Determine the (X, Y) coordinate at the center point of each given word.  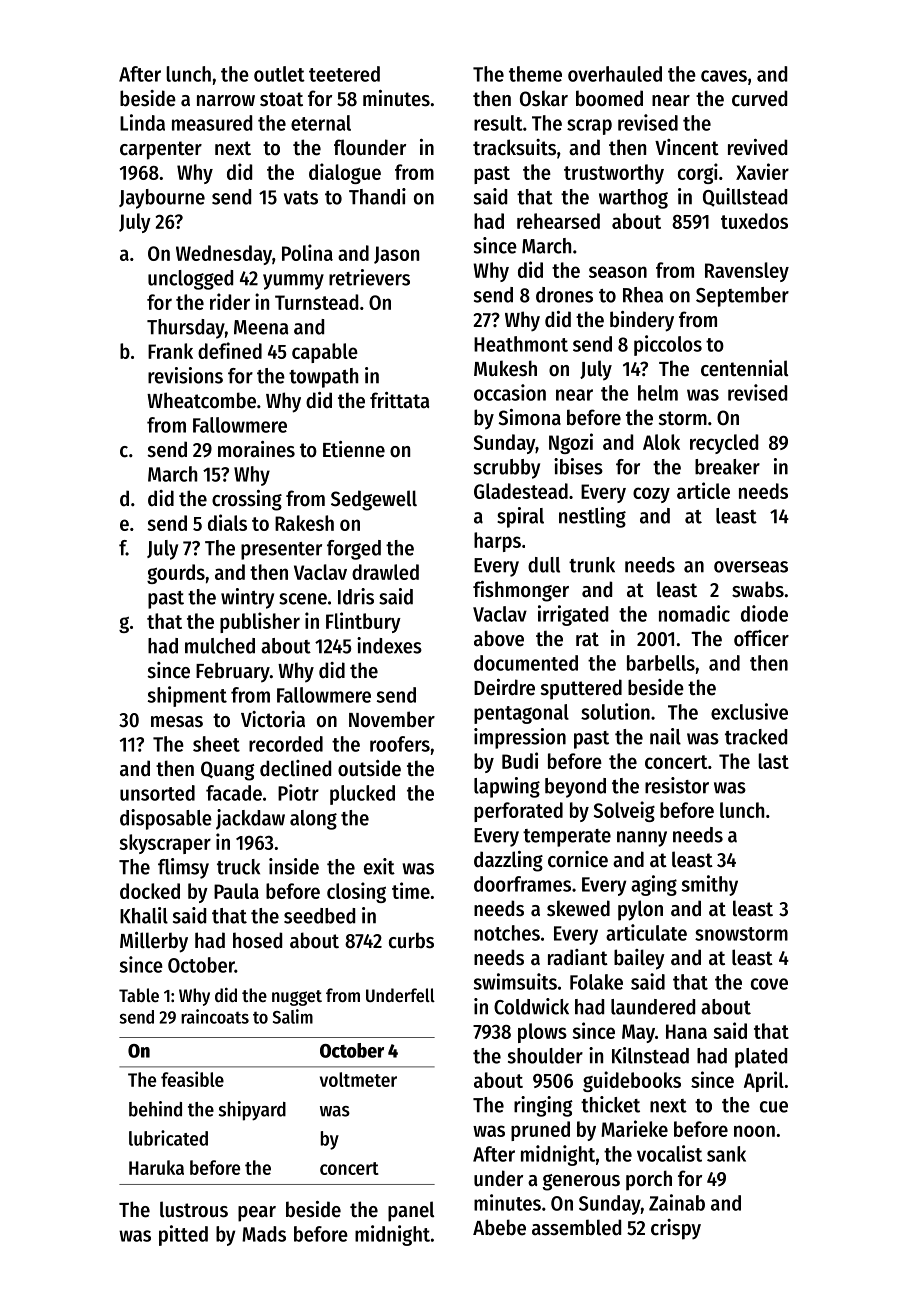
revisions (185, 375)
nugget (297, 998)
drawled (385, 572)
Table (139, 995)
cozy (651, 495)
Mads (264, 1234)
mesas (177, 722)
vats (301, 198)
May (638, 1033)
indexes (389, 645)
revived (757, 147)
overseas (751, 567)
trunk (592, 565)
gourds (176, 574)
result (498, 123)
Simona (529, 417)
